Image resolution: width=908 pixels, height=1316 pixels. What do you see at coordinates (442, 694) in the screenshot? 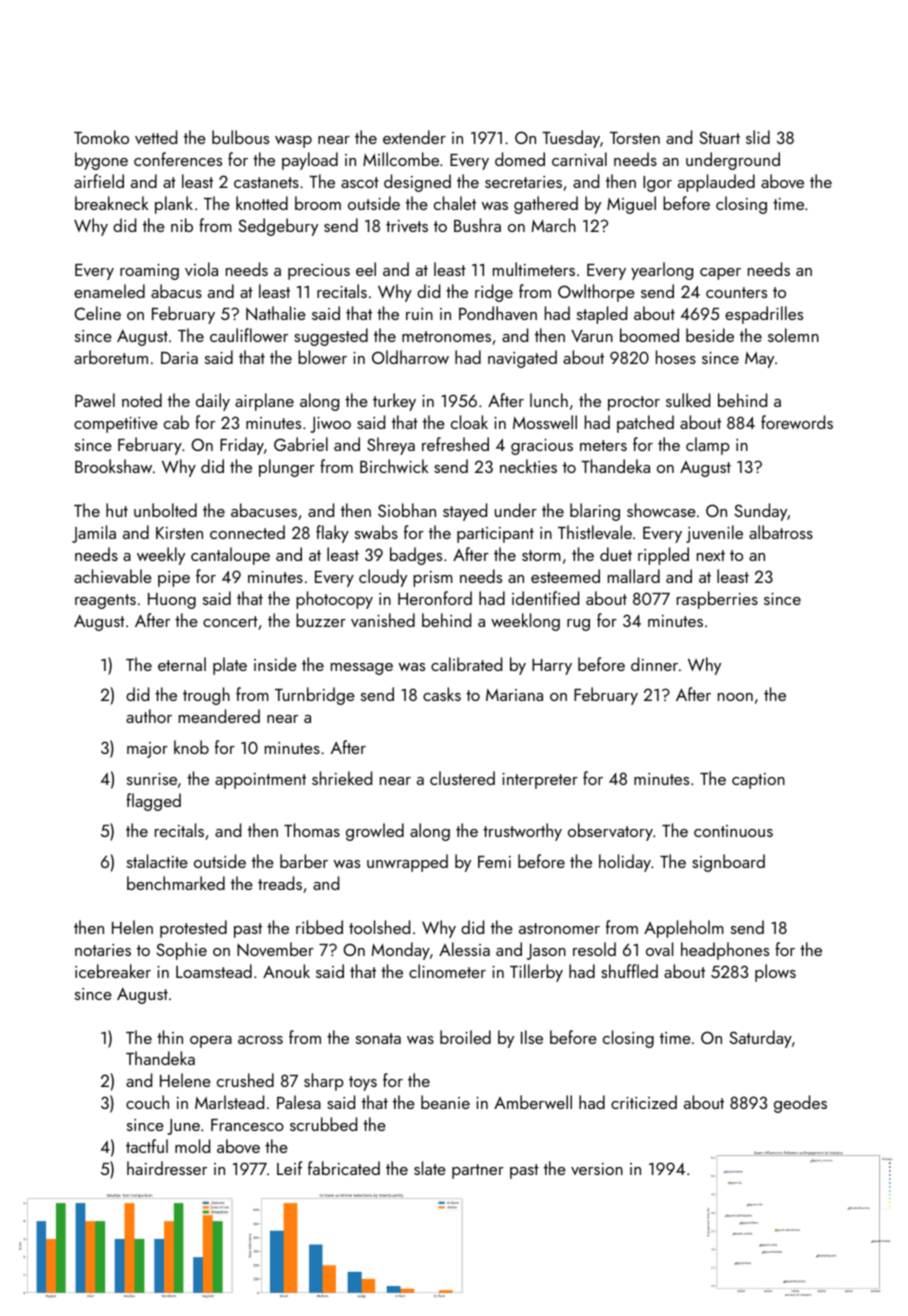
I see `casks` at bounding box center [442, 694].
